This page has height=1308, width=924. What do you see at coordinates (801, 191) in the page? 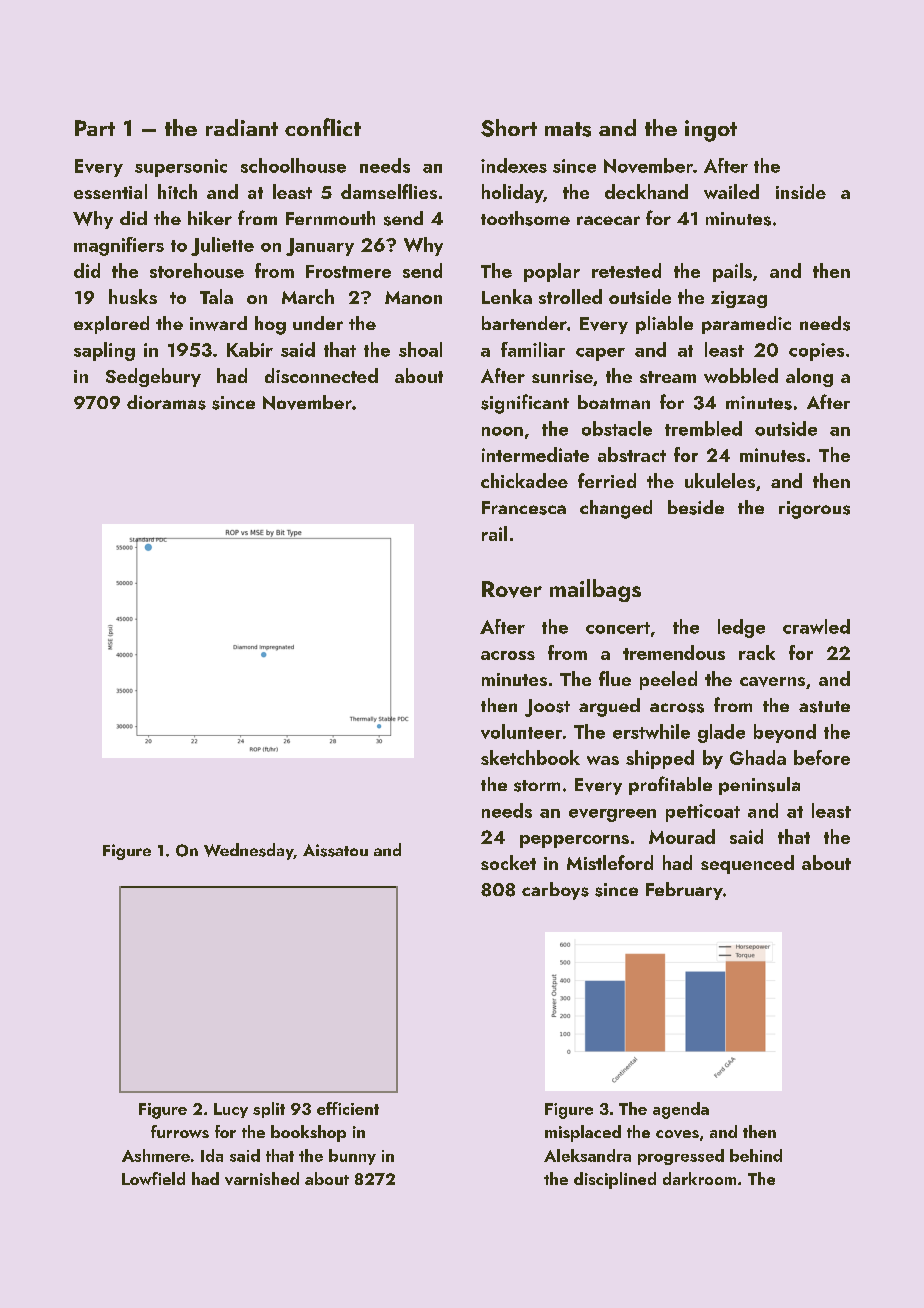
I see `inside` at bounding box center [801, 191].
